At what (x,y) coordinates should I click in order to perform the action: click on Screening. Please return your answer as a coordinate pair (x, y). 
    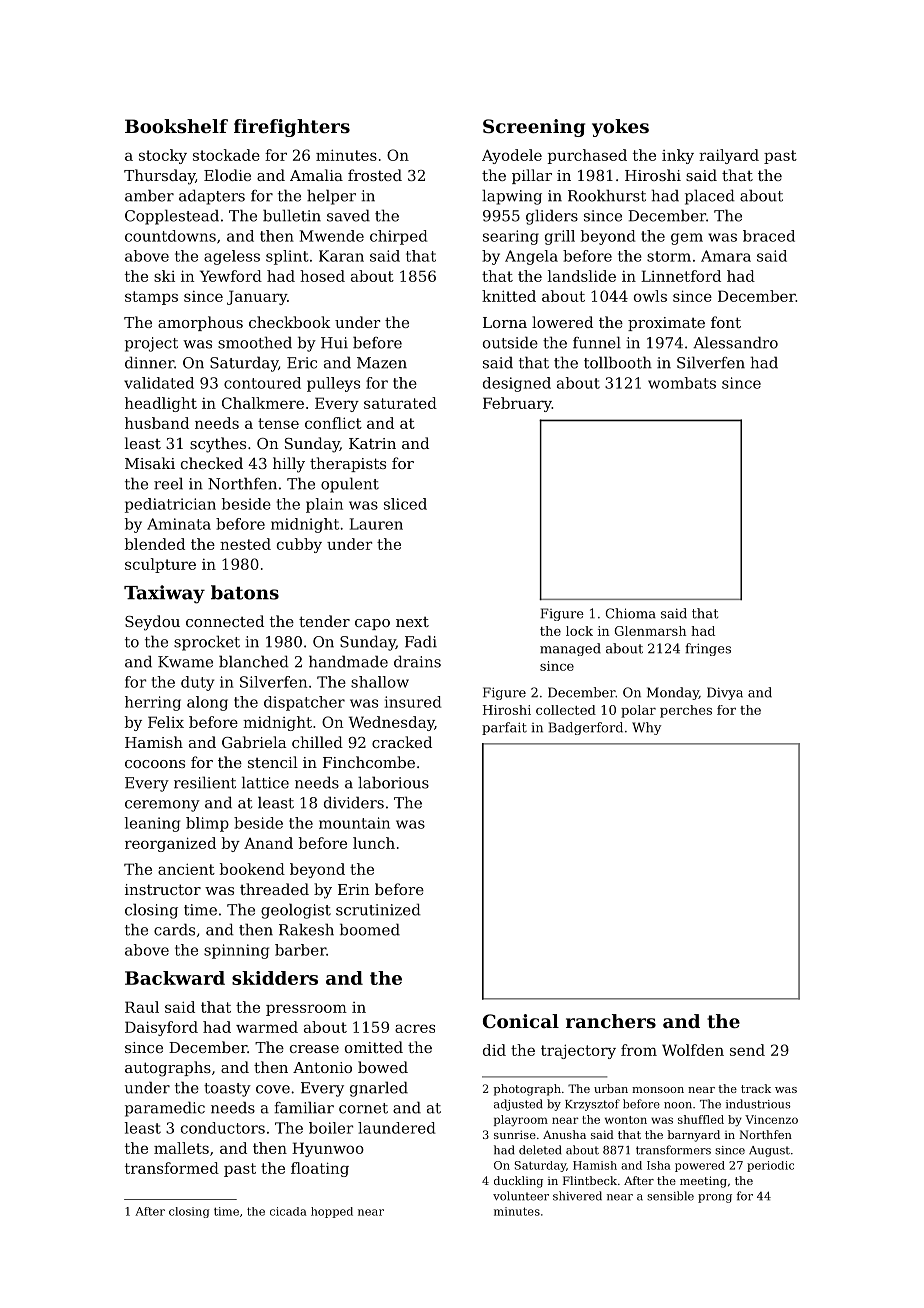
    Looking at the image, I should click on (534, 128).
